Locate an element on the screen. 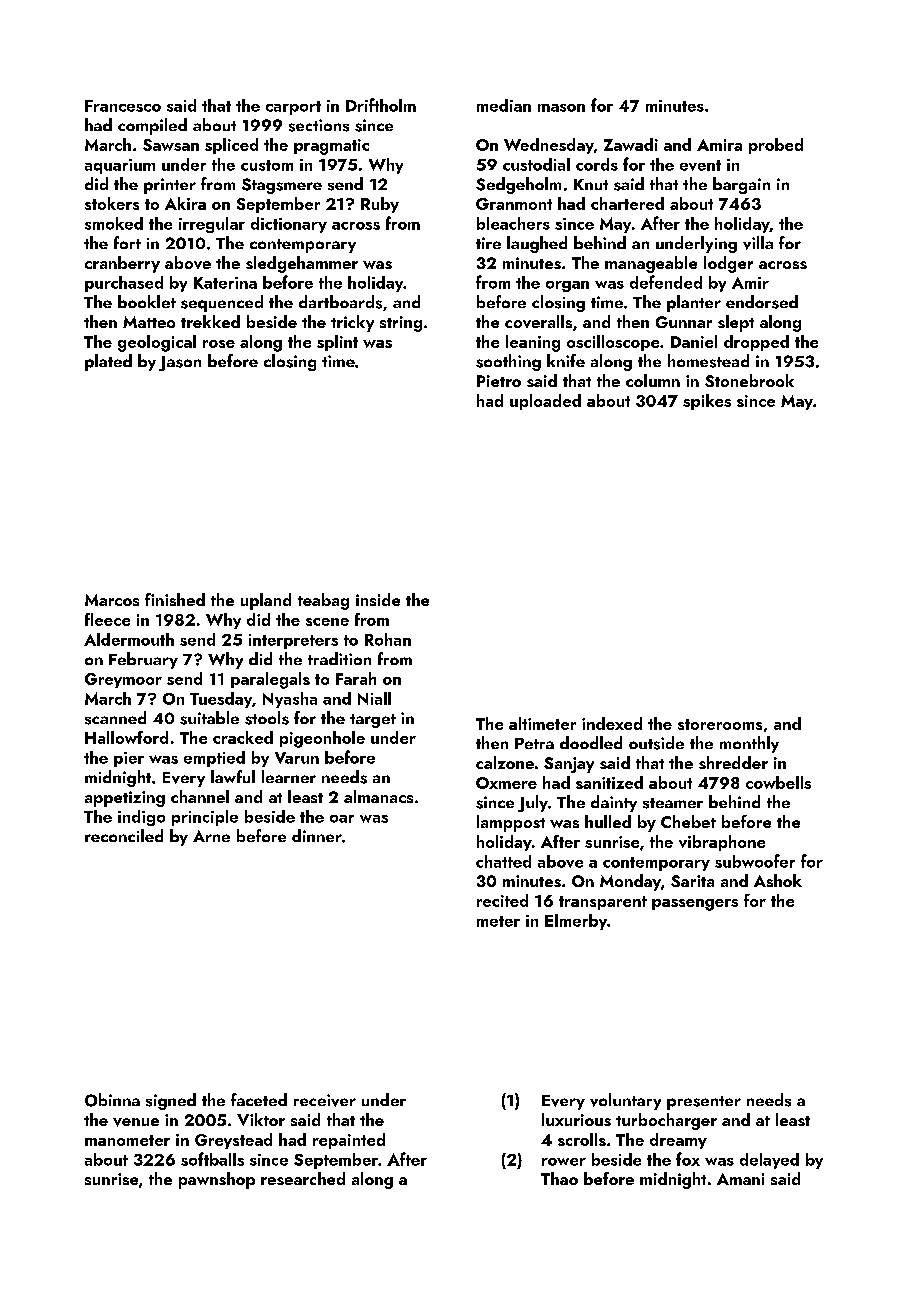  Marcos is located at coordinates (112, 600).
